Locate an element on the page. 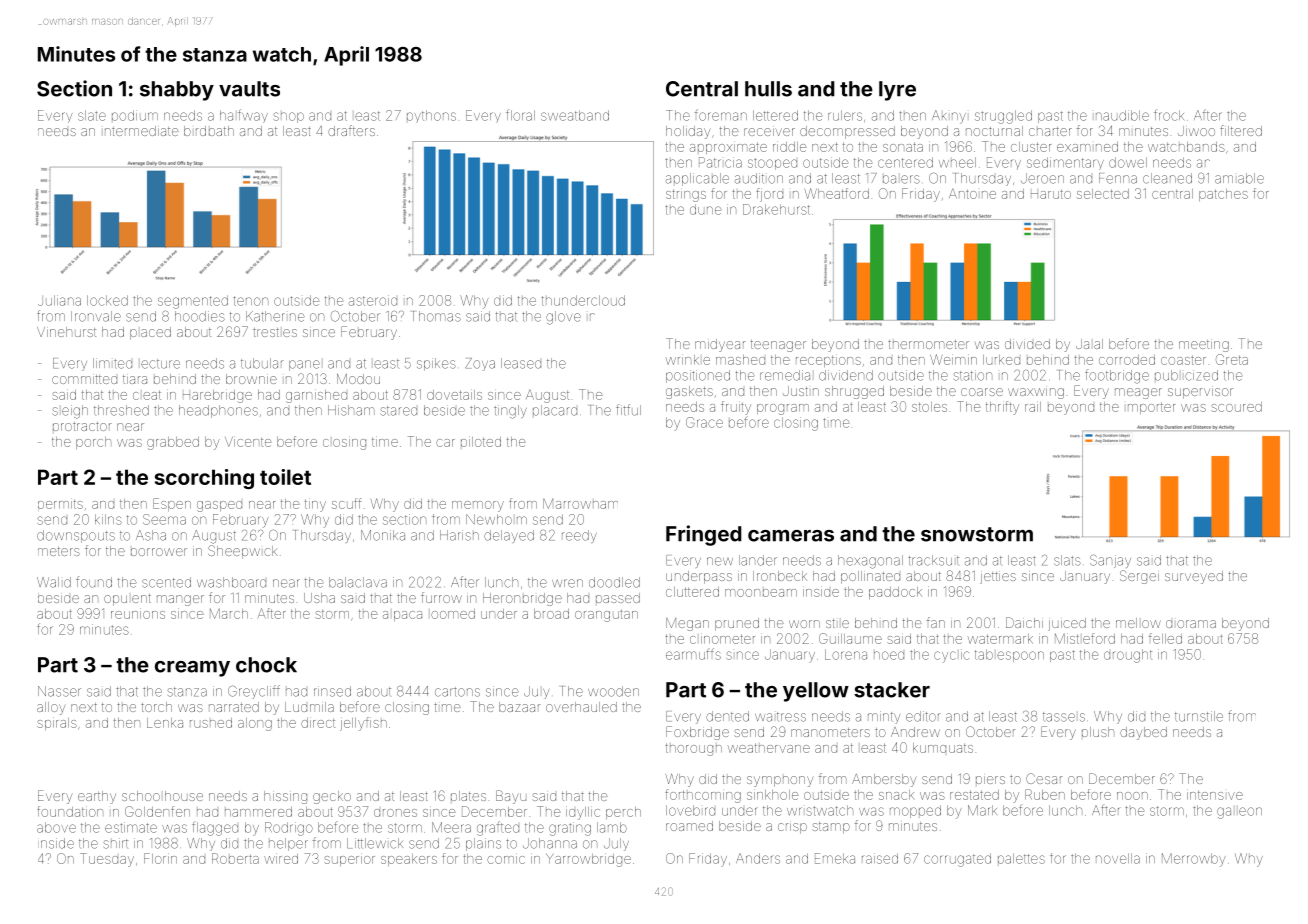 Image resolution: width=1308 pixels, height=924 pixels. Florin is located at coordinates (160, 858).
